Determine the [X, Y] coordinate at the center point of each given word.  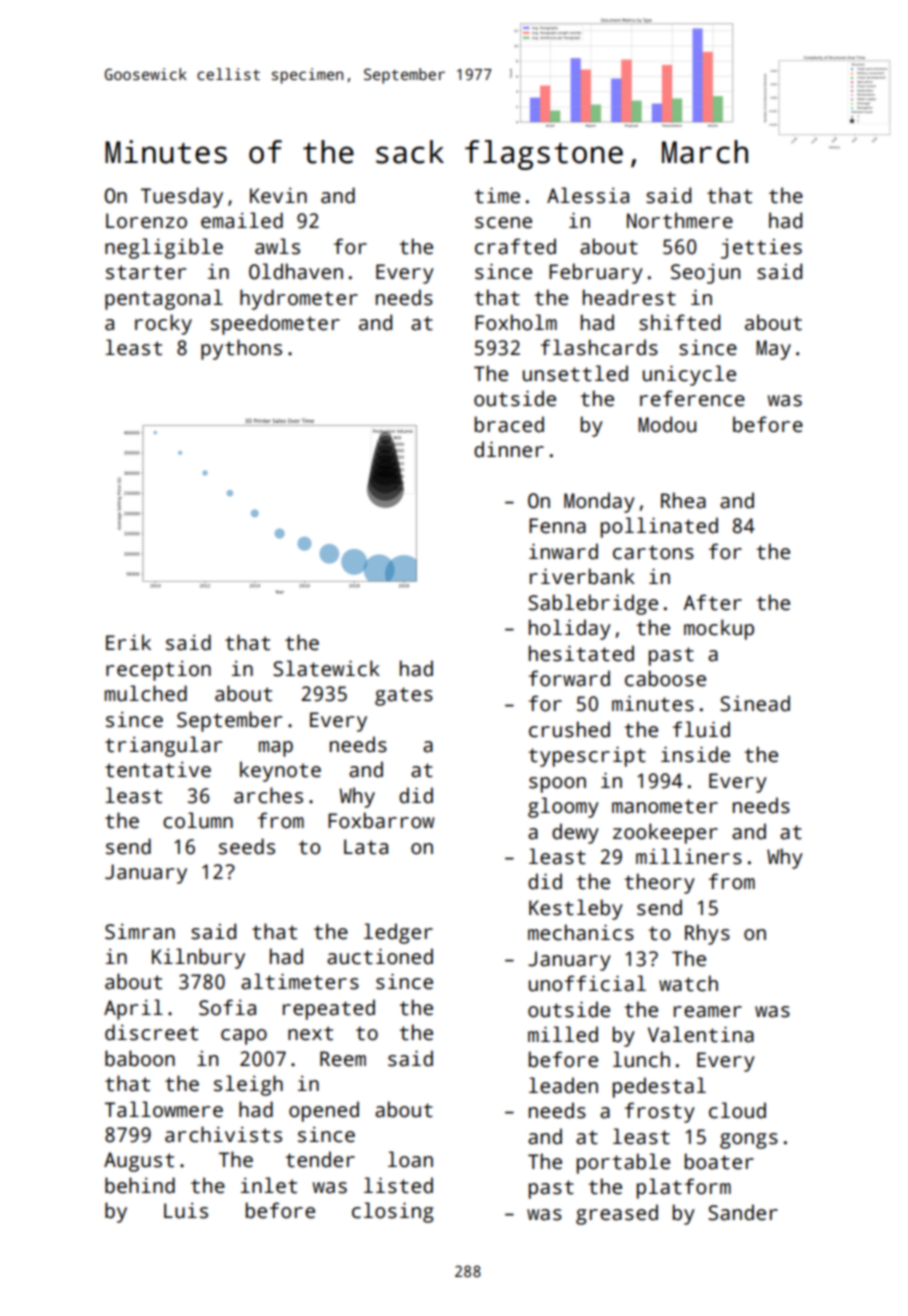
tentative [158, 770]
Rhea [683, 500]
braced [509, 424]
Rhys [707, 934]
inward [563, 551]
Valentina [701, 1034]
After [712, 602]
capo [244, 1037]
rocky [163, 324]
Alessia [588, 195]
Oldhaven [296, 271]
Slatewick [326, 668]
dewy [575, 833]
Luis [186, 1211]
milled [563, 1034]
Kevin [278, 196]
